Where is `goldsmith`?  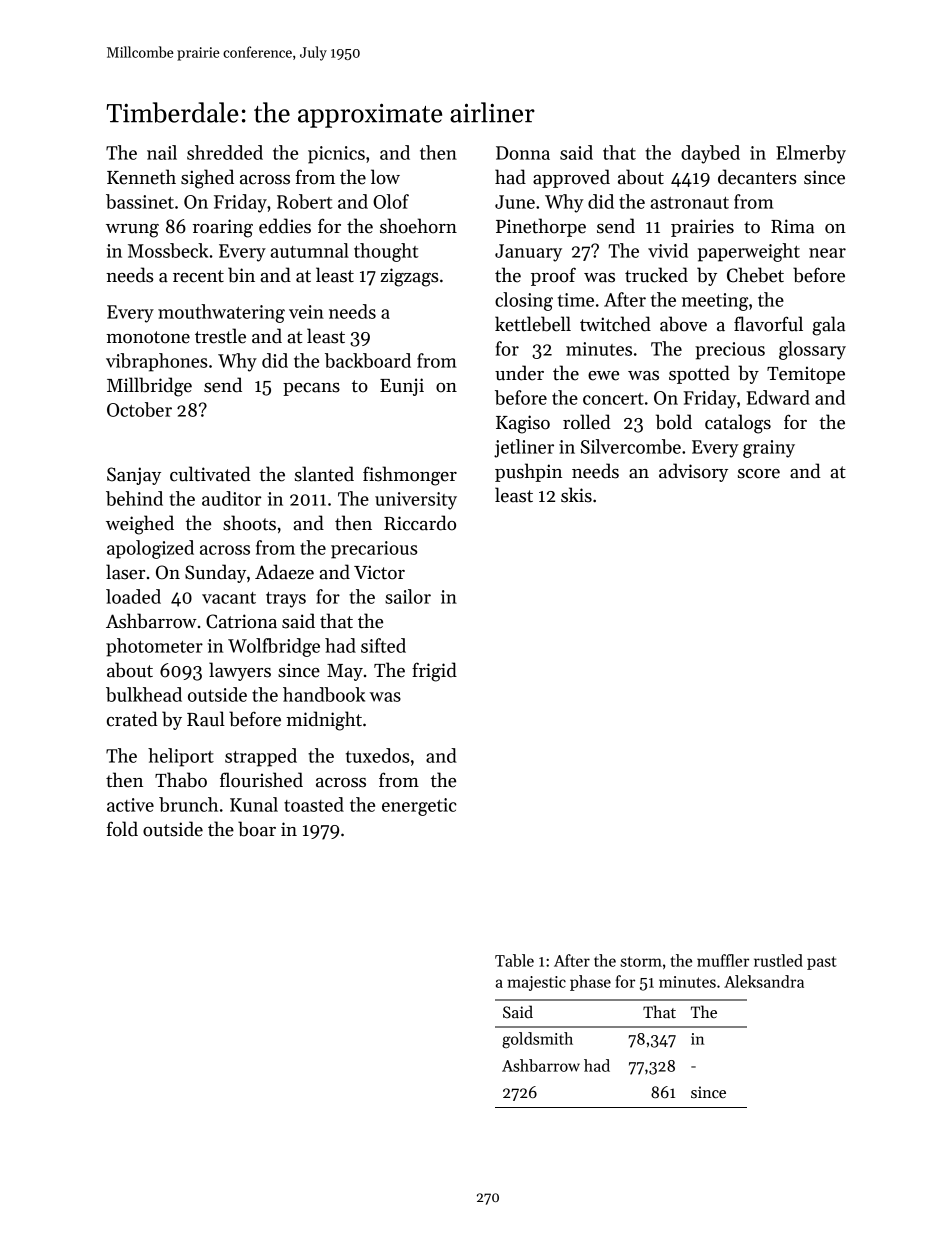
goldsmith is located at coordinates (537, 1040).
